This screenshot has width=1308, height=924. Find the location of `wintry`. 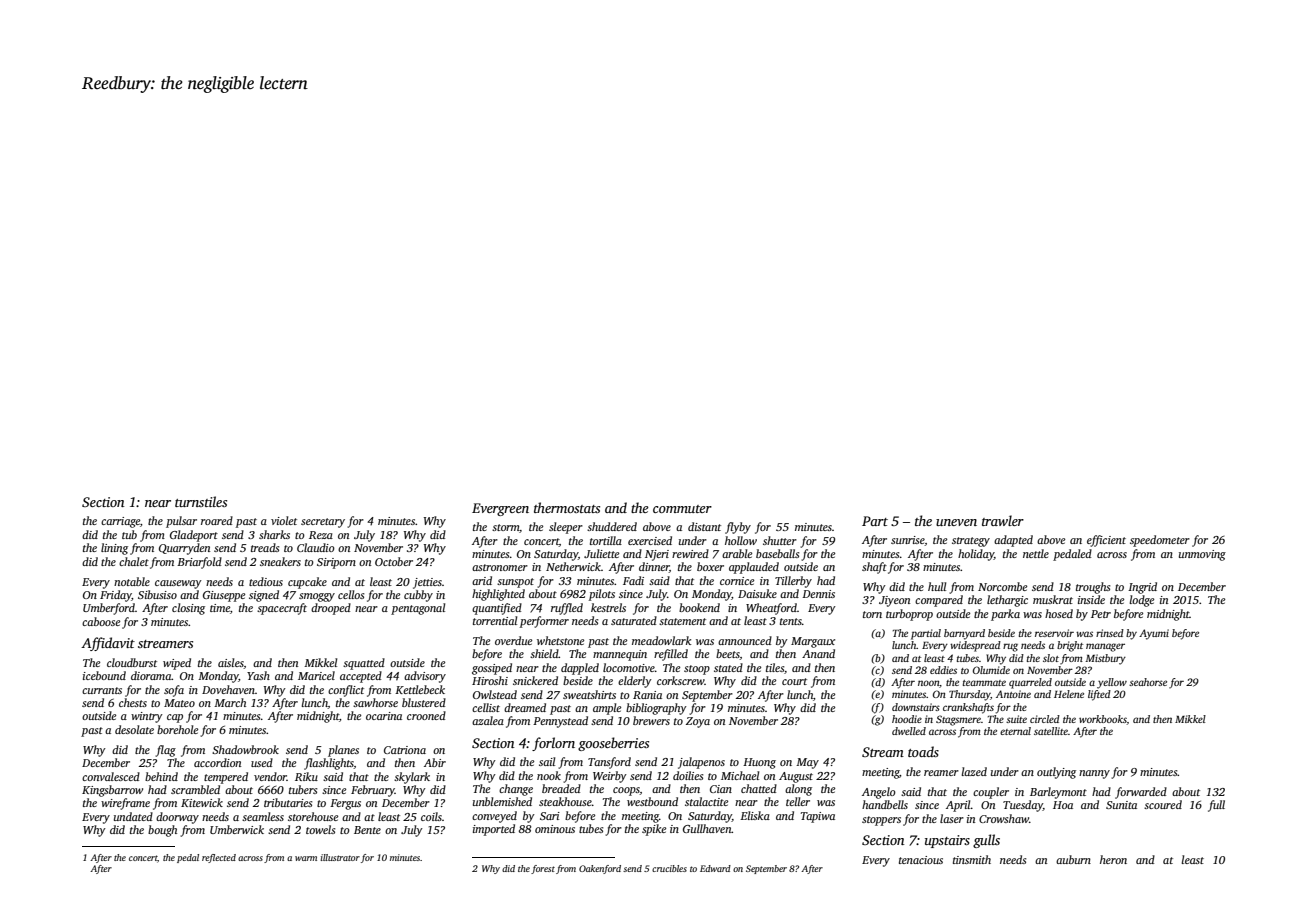

wintry is located at coordinates (147, 717).
